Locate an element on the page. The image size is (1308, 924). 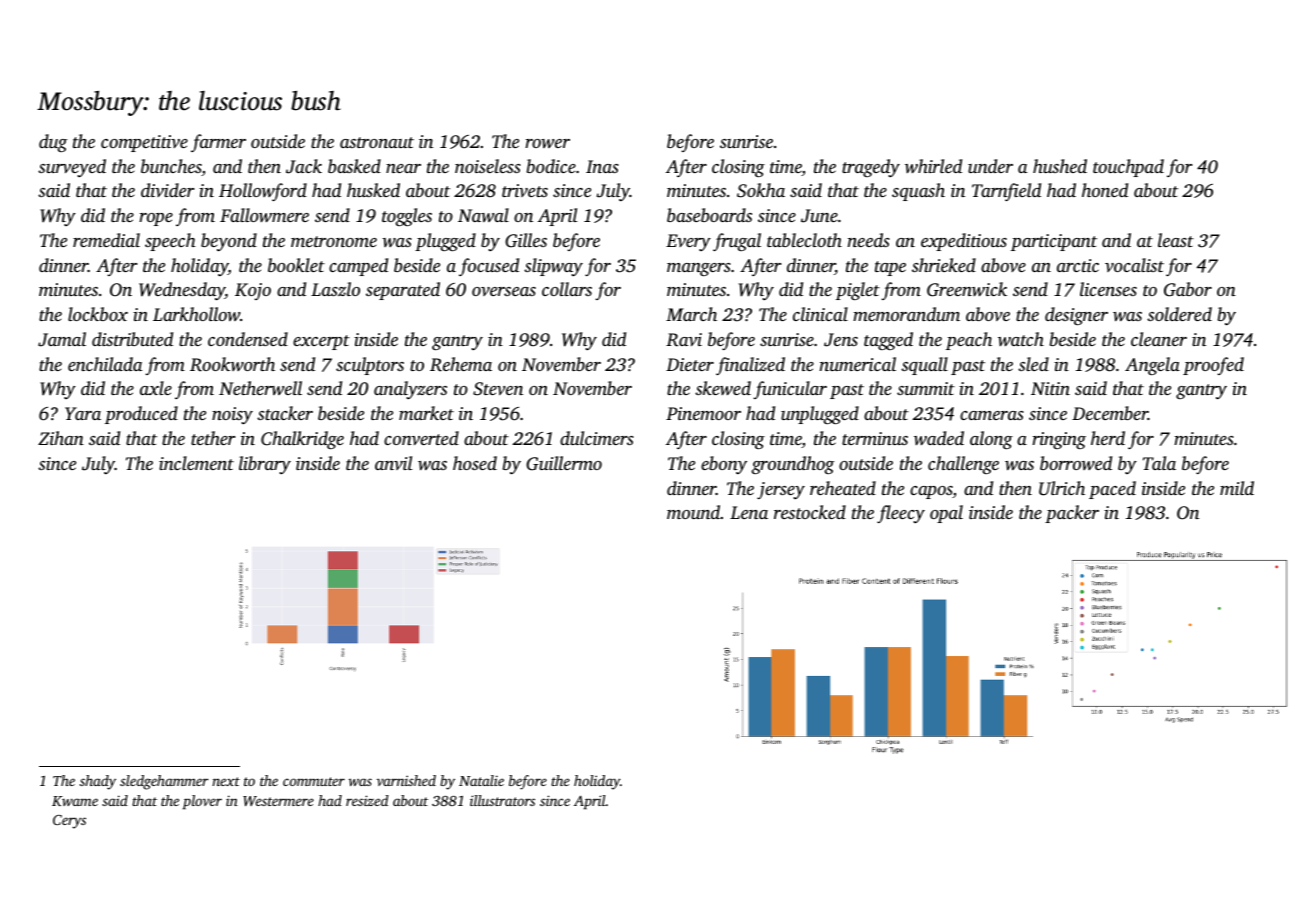
Natalie is located at coordinates (481, 780).
